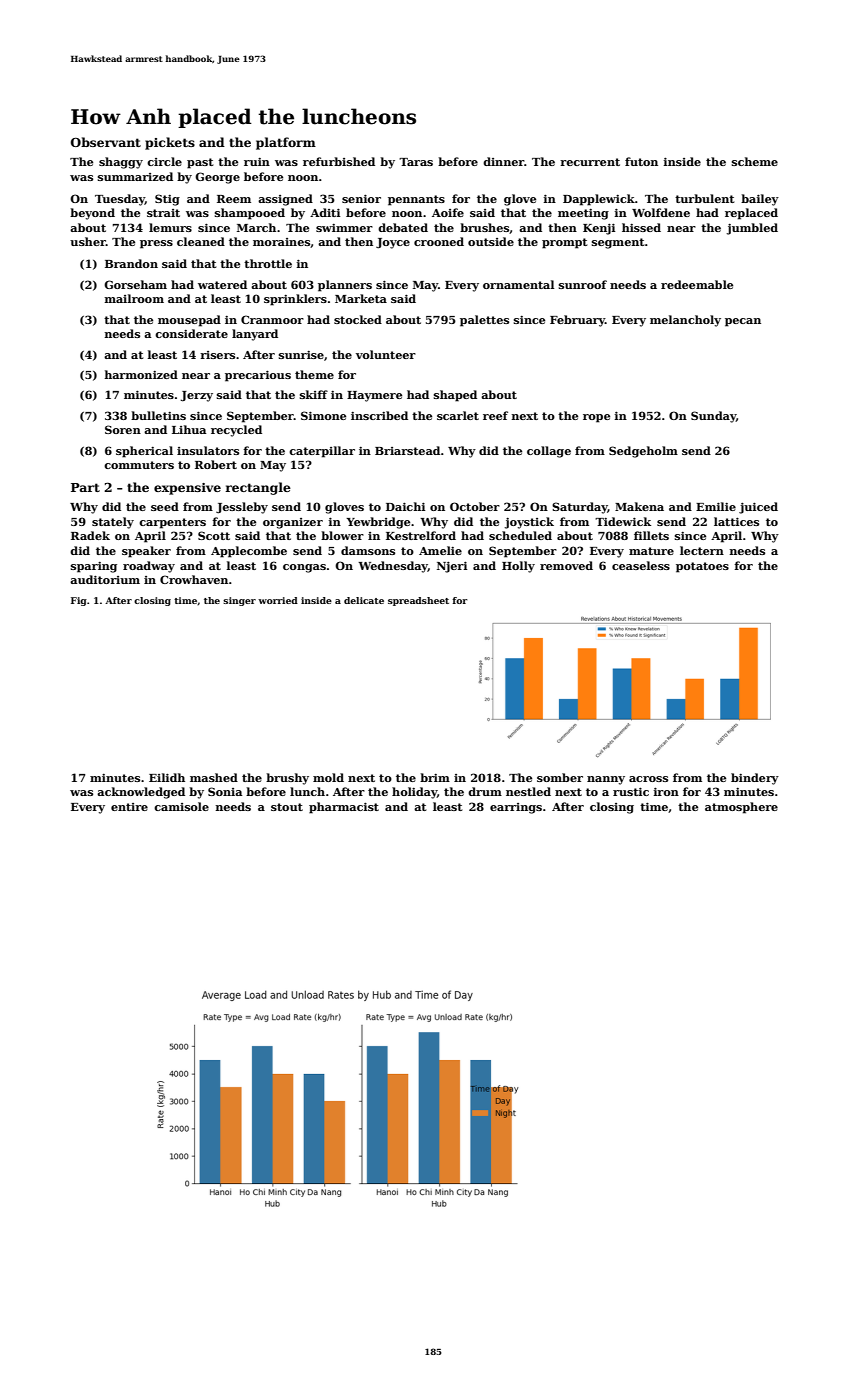  Describe the element at coordinates (639, 506) in the document. I see `Makena` at that location.
